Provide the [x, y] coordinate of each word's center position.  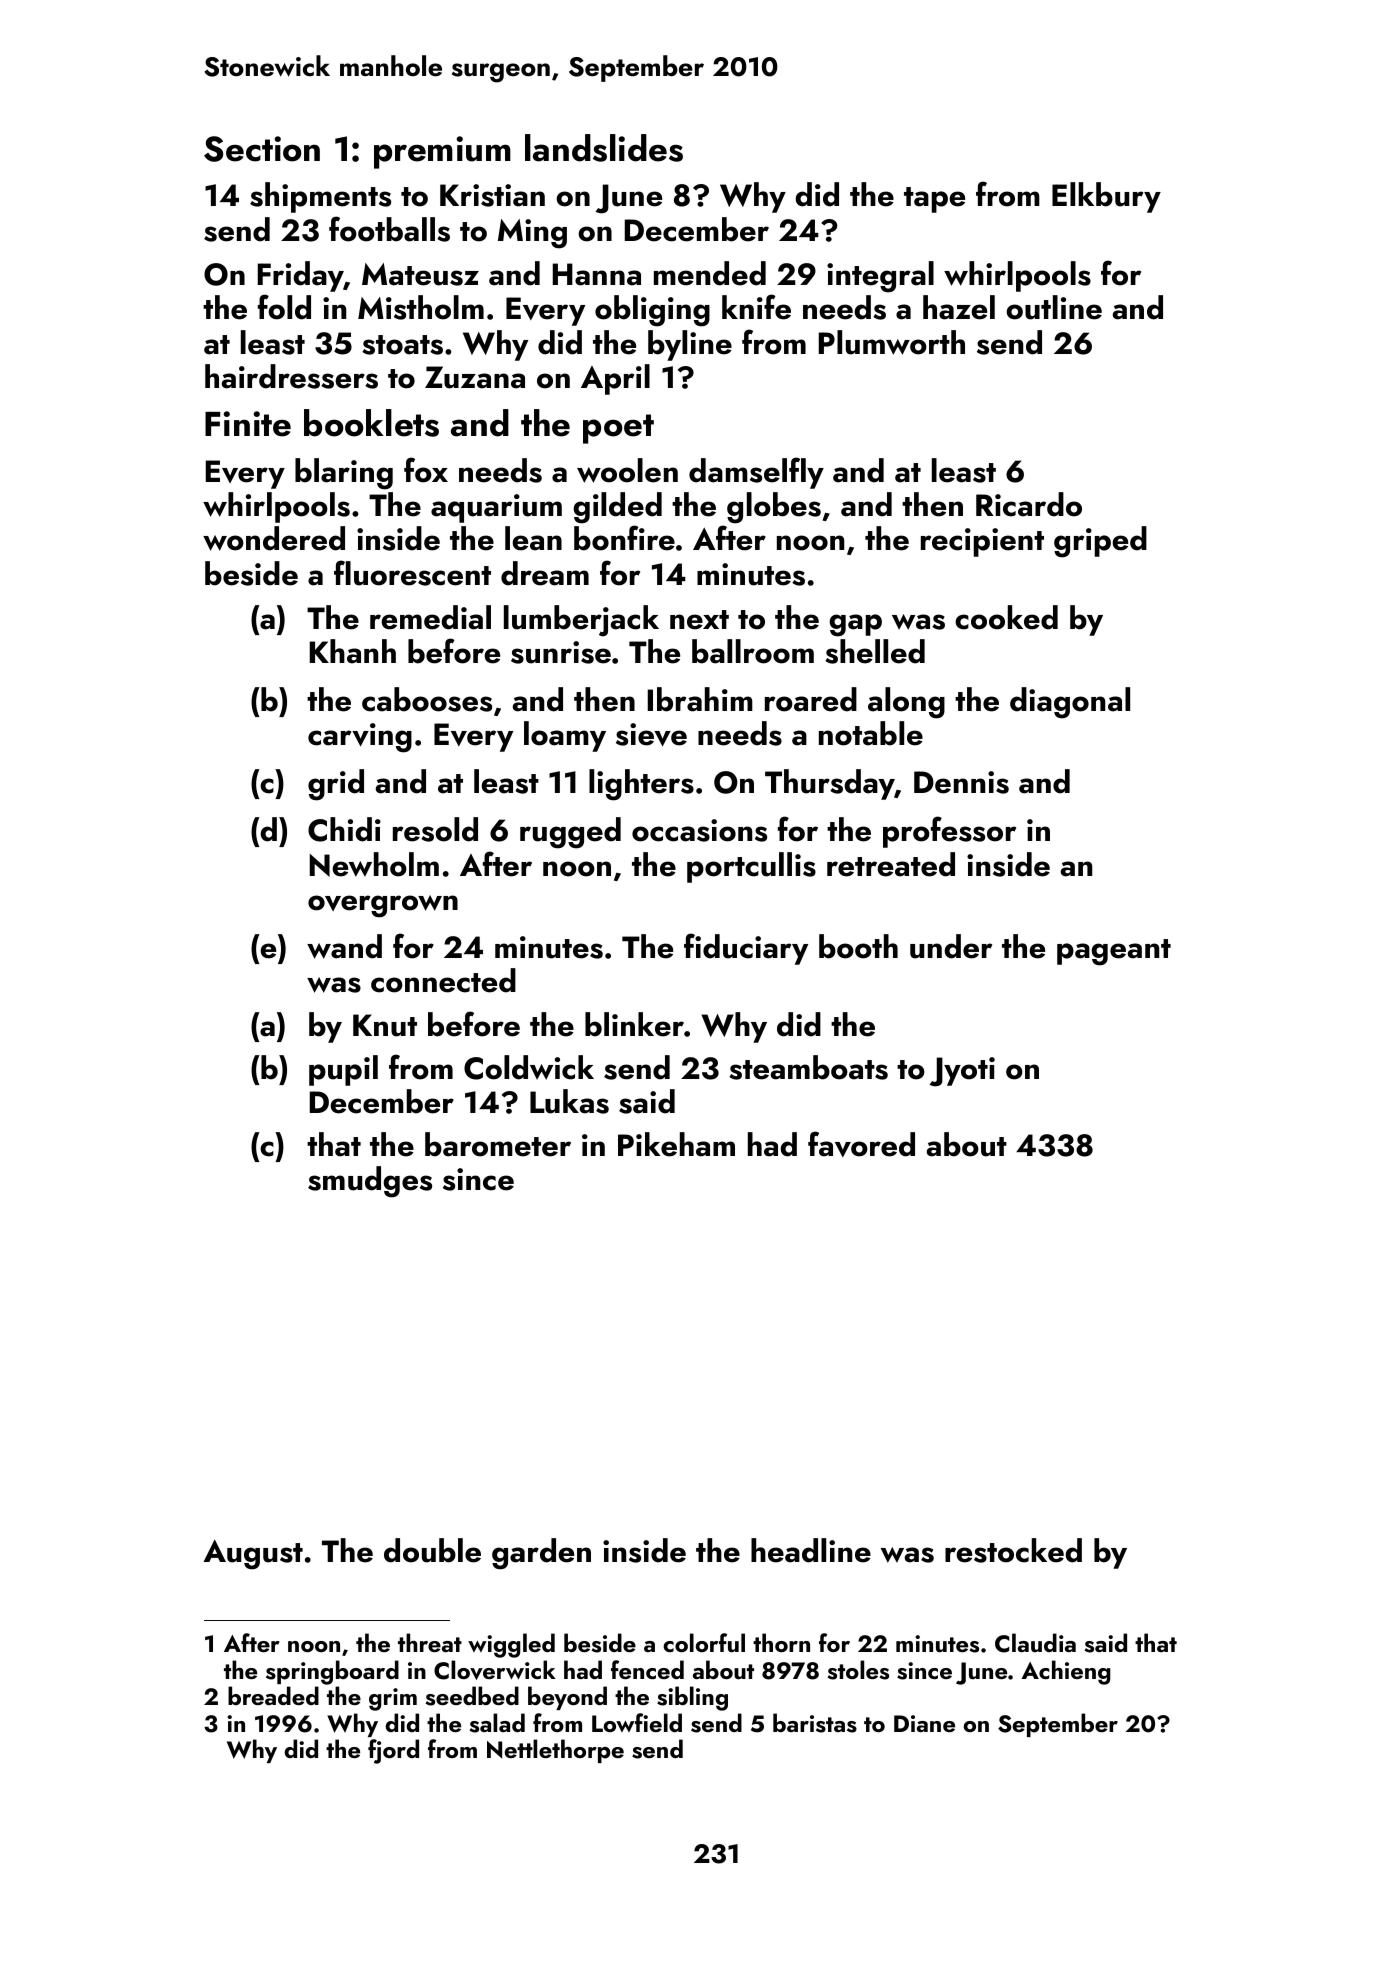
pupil [343, 1070]
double [432, 1550]
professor [949, 832]
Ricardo [1029, 504]
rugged [570, 833]
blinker [634, 1024]
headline [811, 1550]
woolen [627, 470]
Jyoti [962, 1072]
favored [861, 1144]
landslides [604, 148]
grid [336, 785]
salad [497, 1723]
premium [442, 152]
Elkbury [1106, 197]
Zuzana [475, 377]
